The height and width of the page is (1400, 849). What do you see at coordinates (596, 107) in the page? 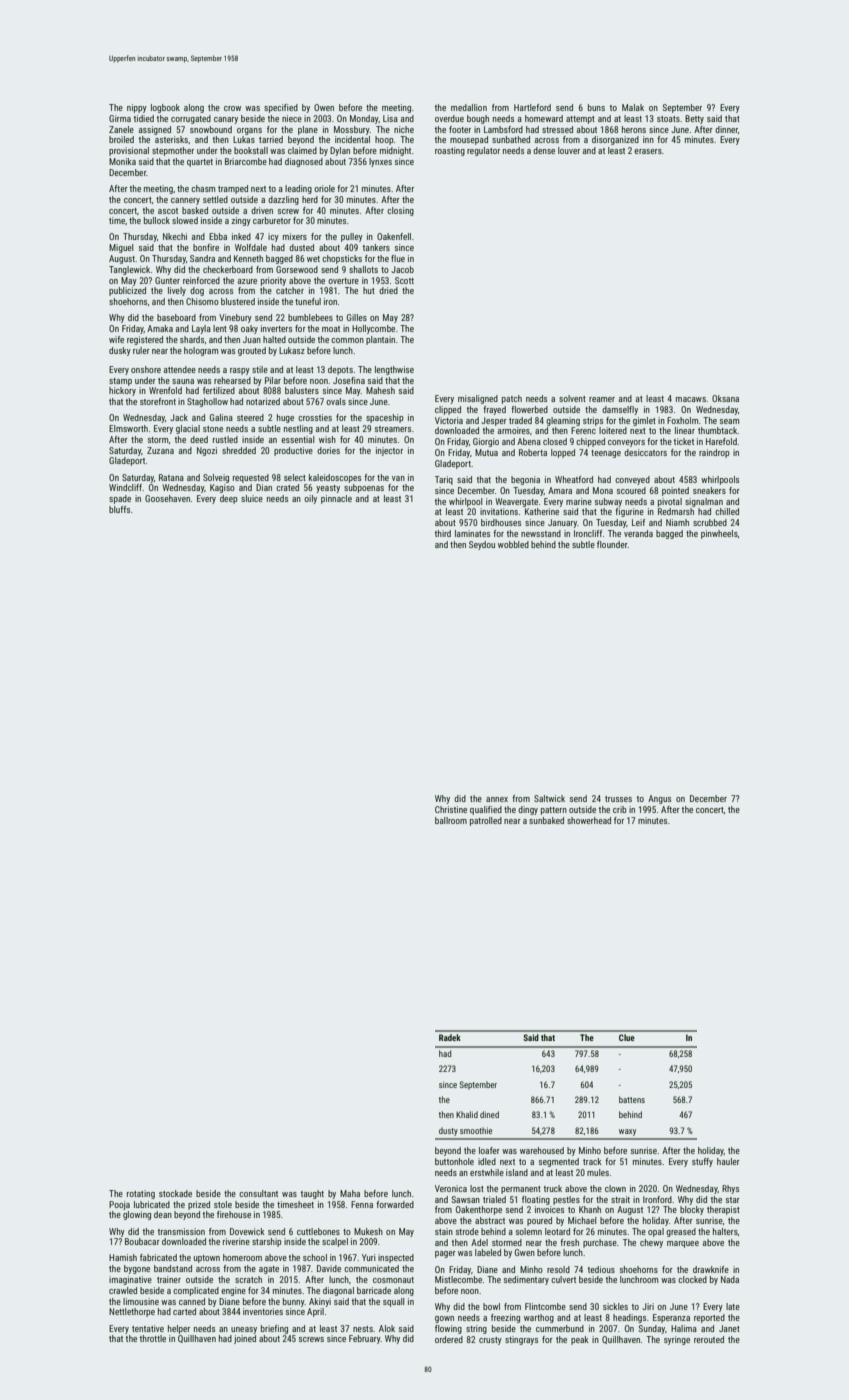
I see `buns` at bounding box center [596, 107].
